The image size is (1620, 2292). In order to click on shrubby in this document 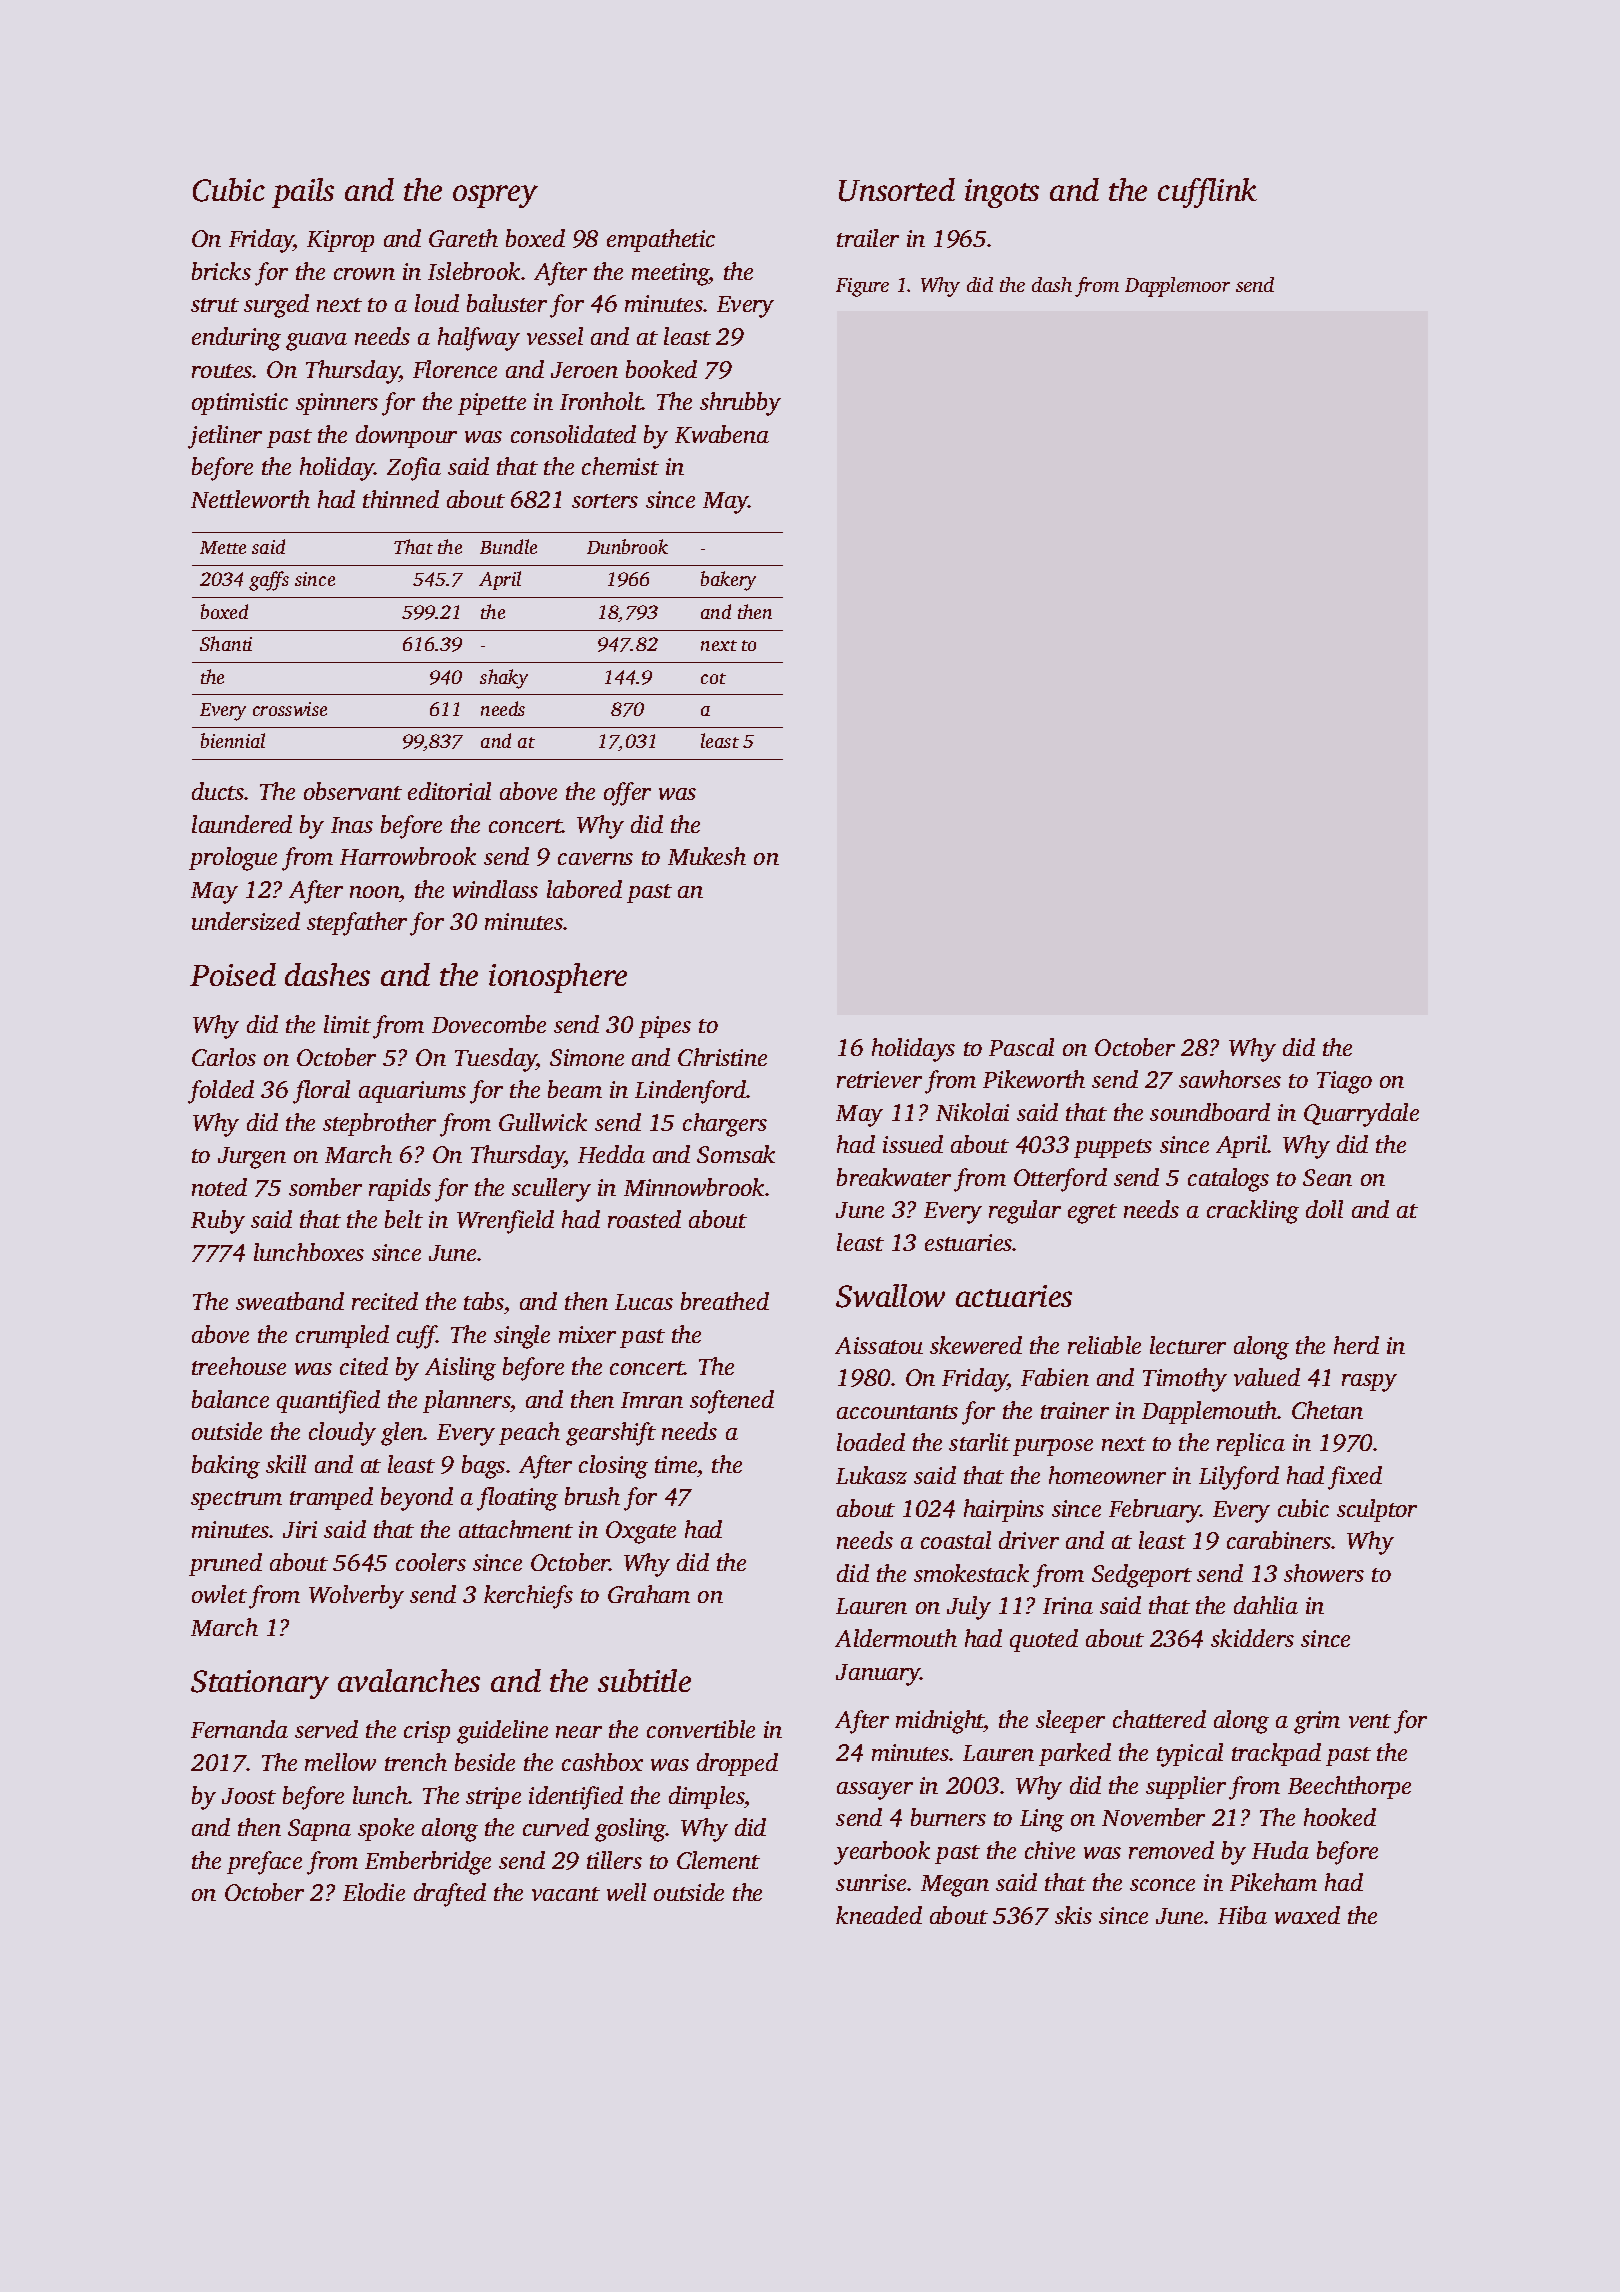, I will do `click(740, 404)`.
